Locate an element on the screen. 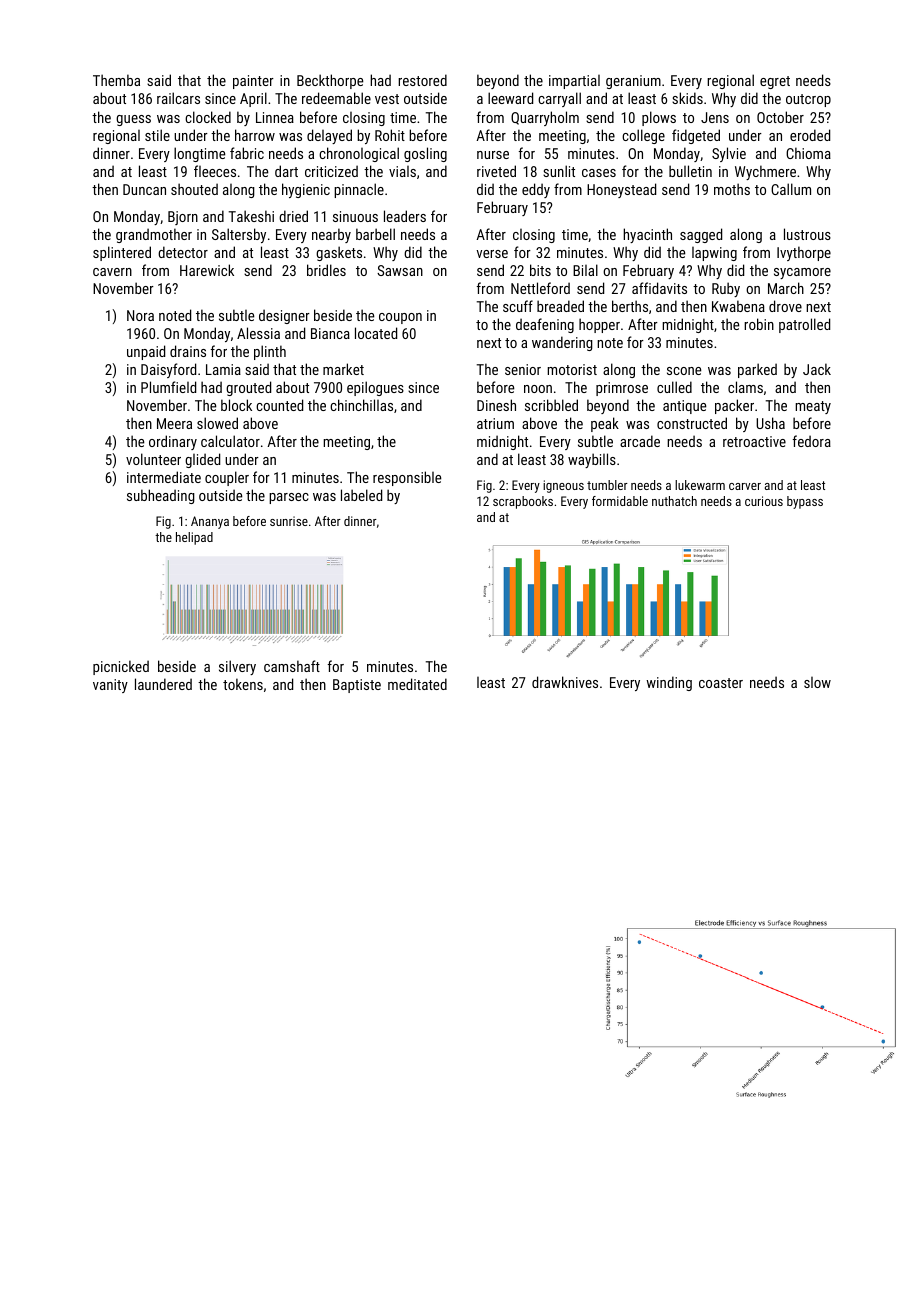 The width and height of the screenshot is (924, 1308). stile is located at coordinates (157, 135).
